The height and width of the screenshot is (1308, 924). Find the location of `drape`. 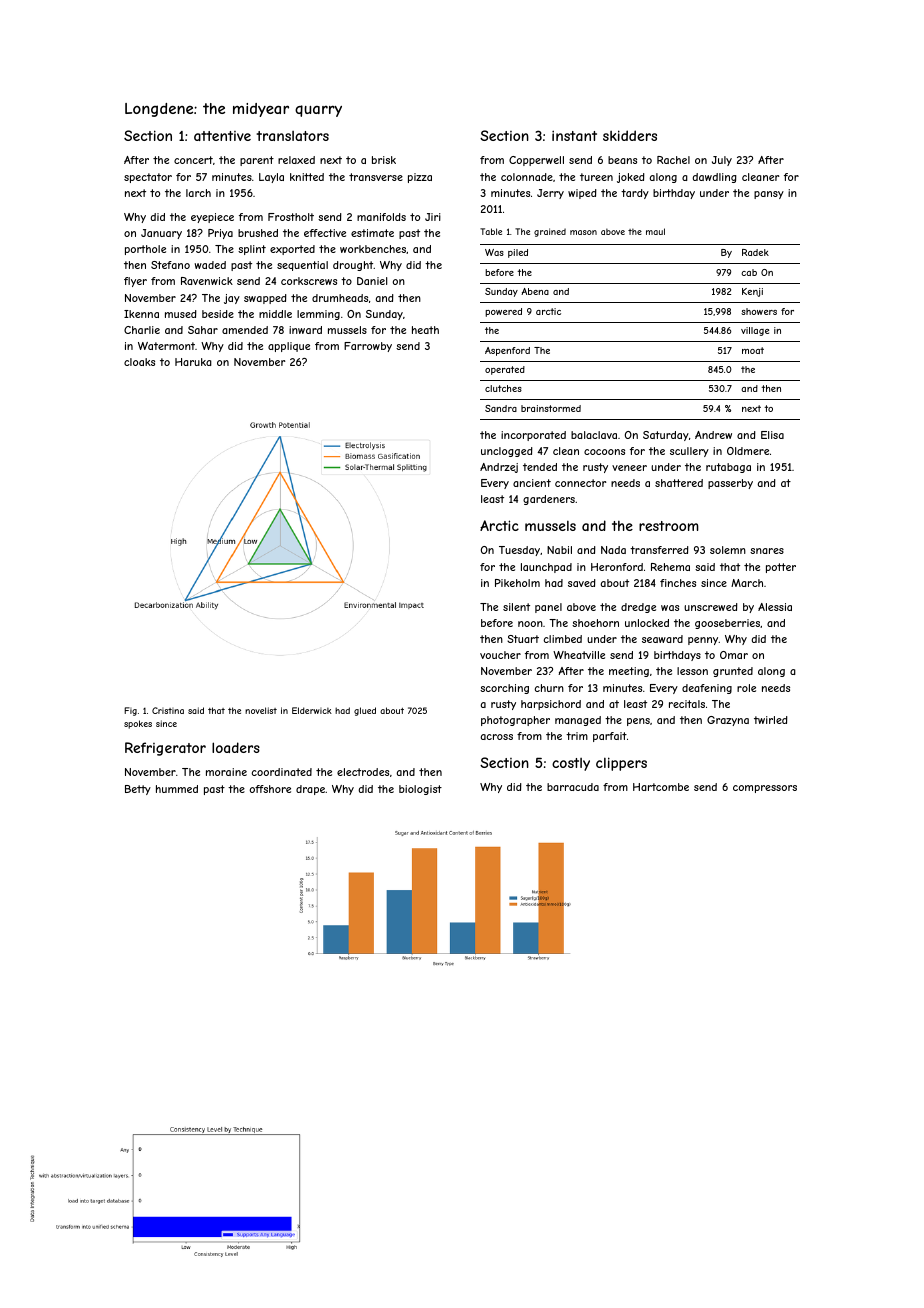

drape is located at coordinates (311, 790).
